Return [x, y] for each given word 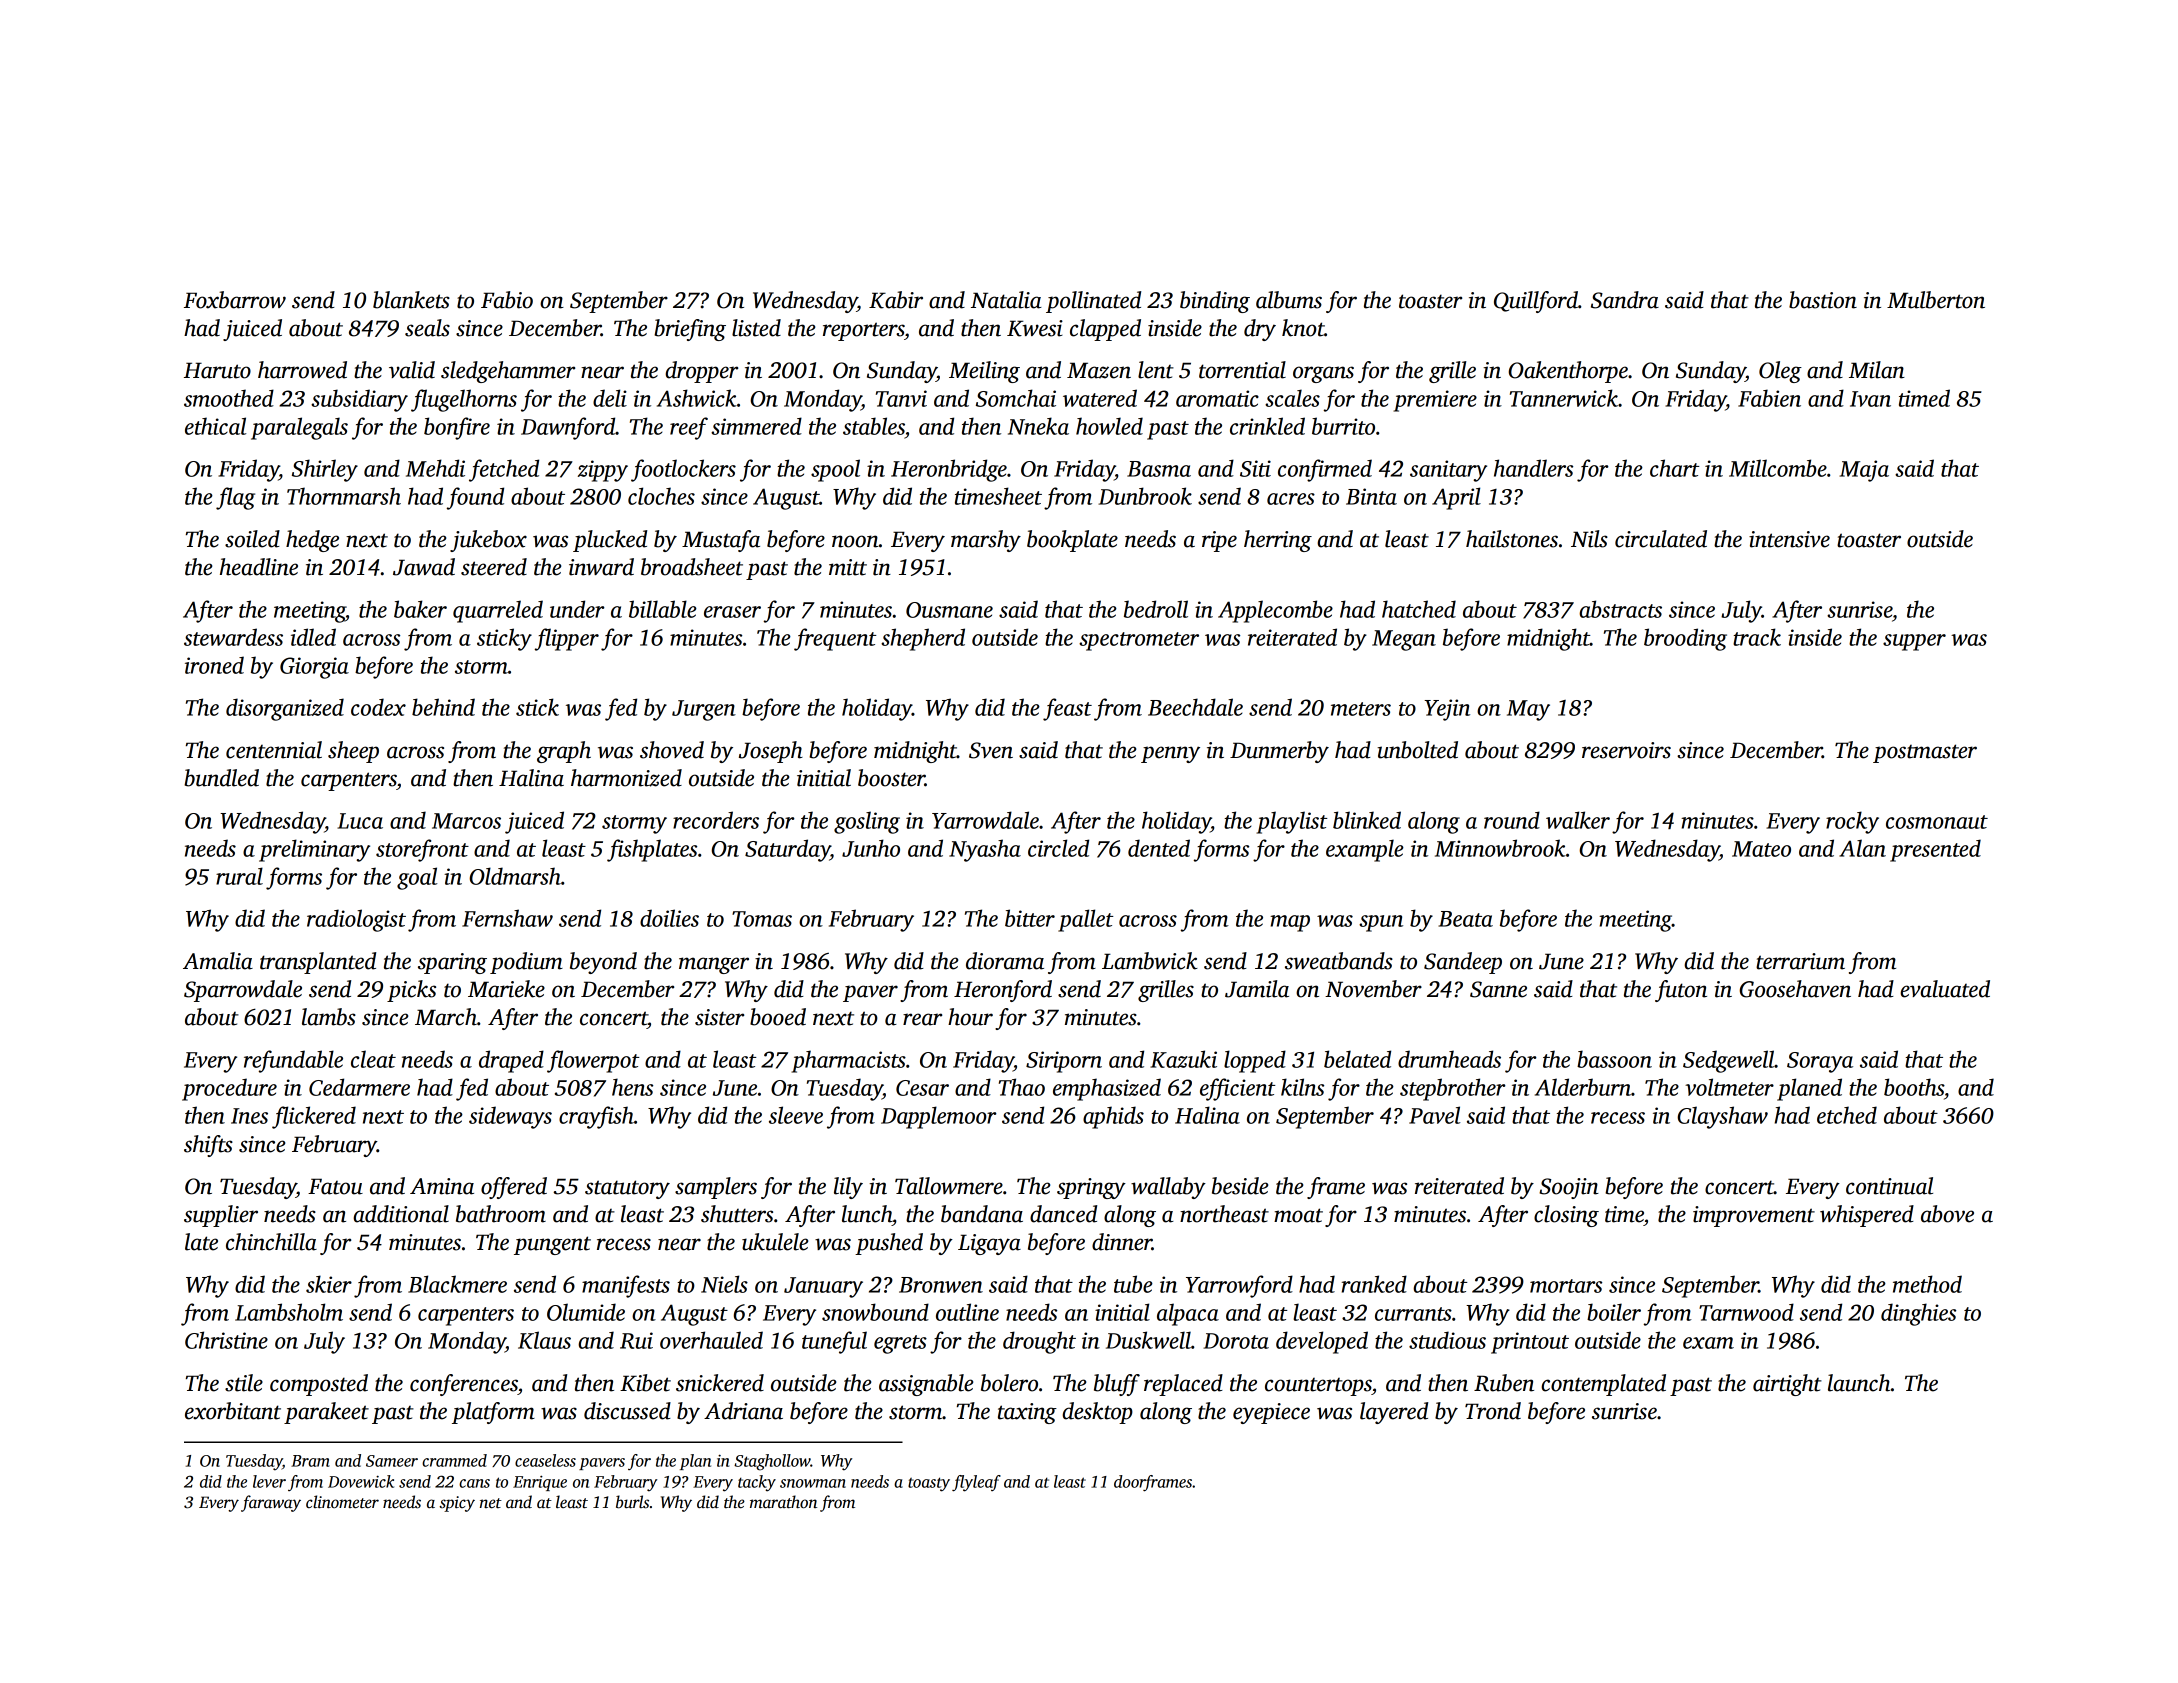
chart [1675, 468]
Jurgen [704, 710]
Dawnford [568, 428]
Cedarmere [359, 1087]
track [1757, 637]
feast [1067, 709]
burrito [1343, 426]
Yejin [1447, 710]
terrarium [1800, 961]
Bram [310, 1461]
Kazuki [1183, 1059]
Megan [1404, 640]
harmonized [626, 778]
